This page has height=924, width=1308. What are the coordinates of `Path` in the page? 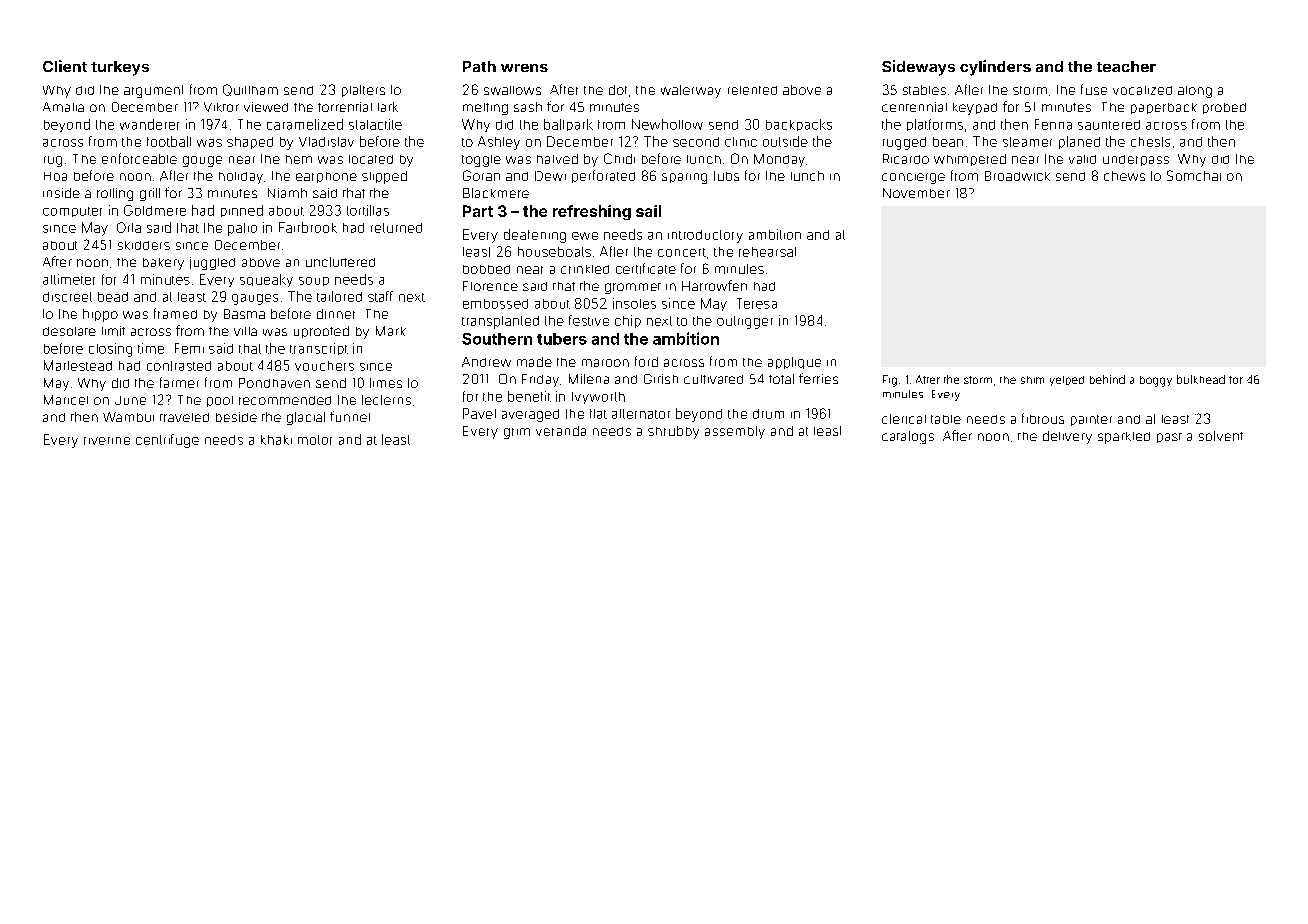 It's located at (479, 66).
